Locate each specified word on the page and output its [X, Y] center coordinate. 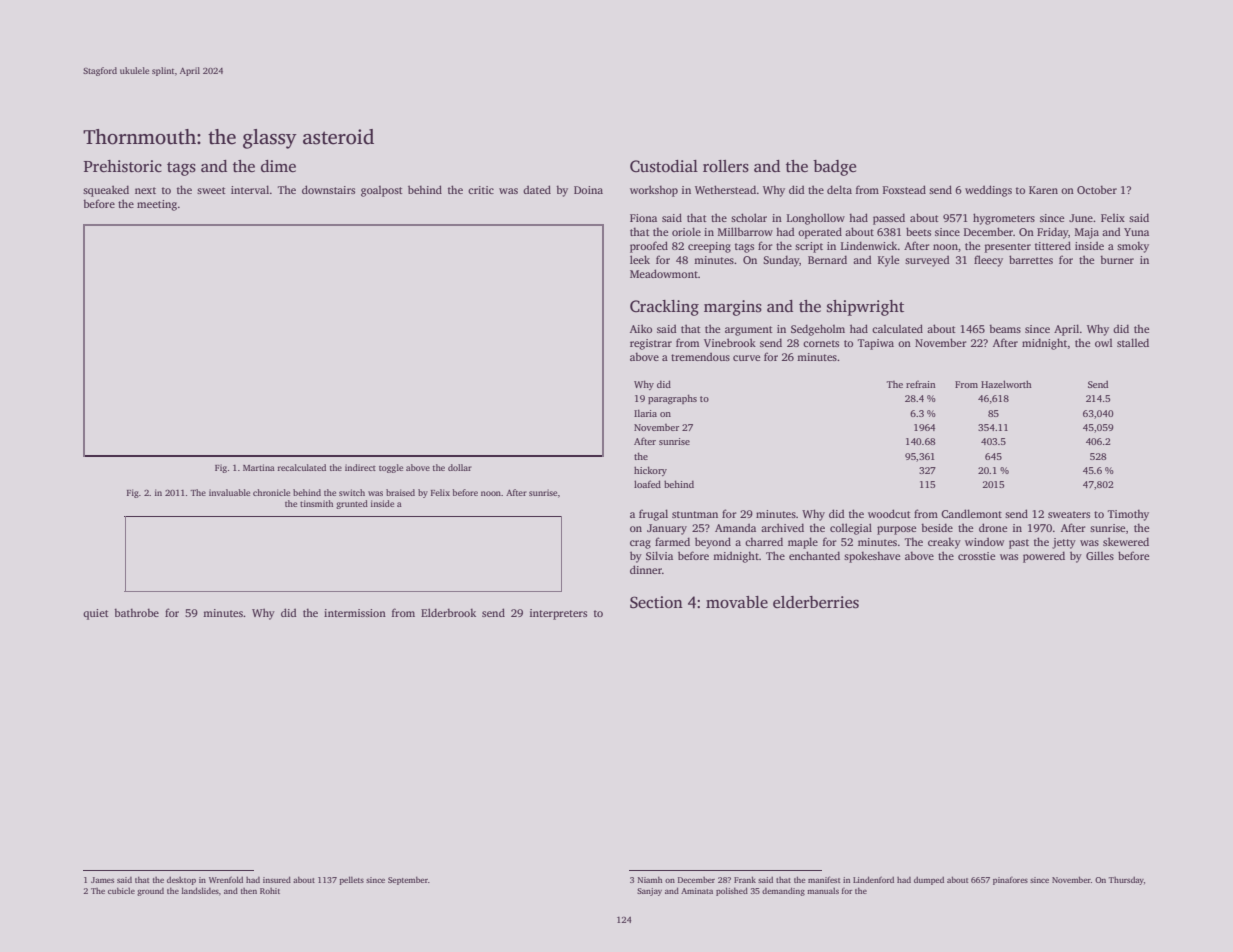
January [667, 529]
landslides [200, 890]
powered [1044, 557]
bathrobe [137, 612]
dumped [929, 881]
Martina [259, 467]
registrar [651, 344]
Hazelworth [1006, 384]
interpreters [558, 614]
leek [640, 259]
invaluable [229, 492]
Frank [745, 879]
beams [1005, 328]
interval [250, 189]
